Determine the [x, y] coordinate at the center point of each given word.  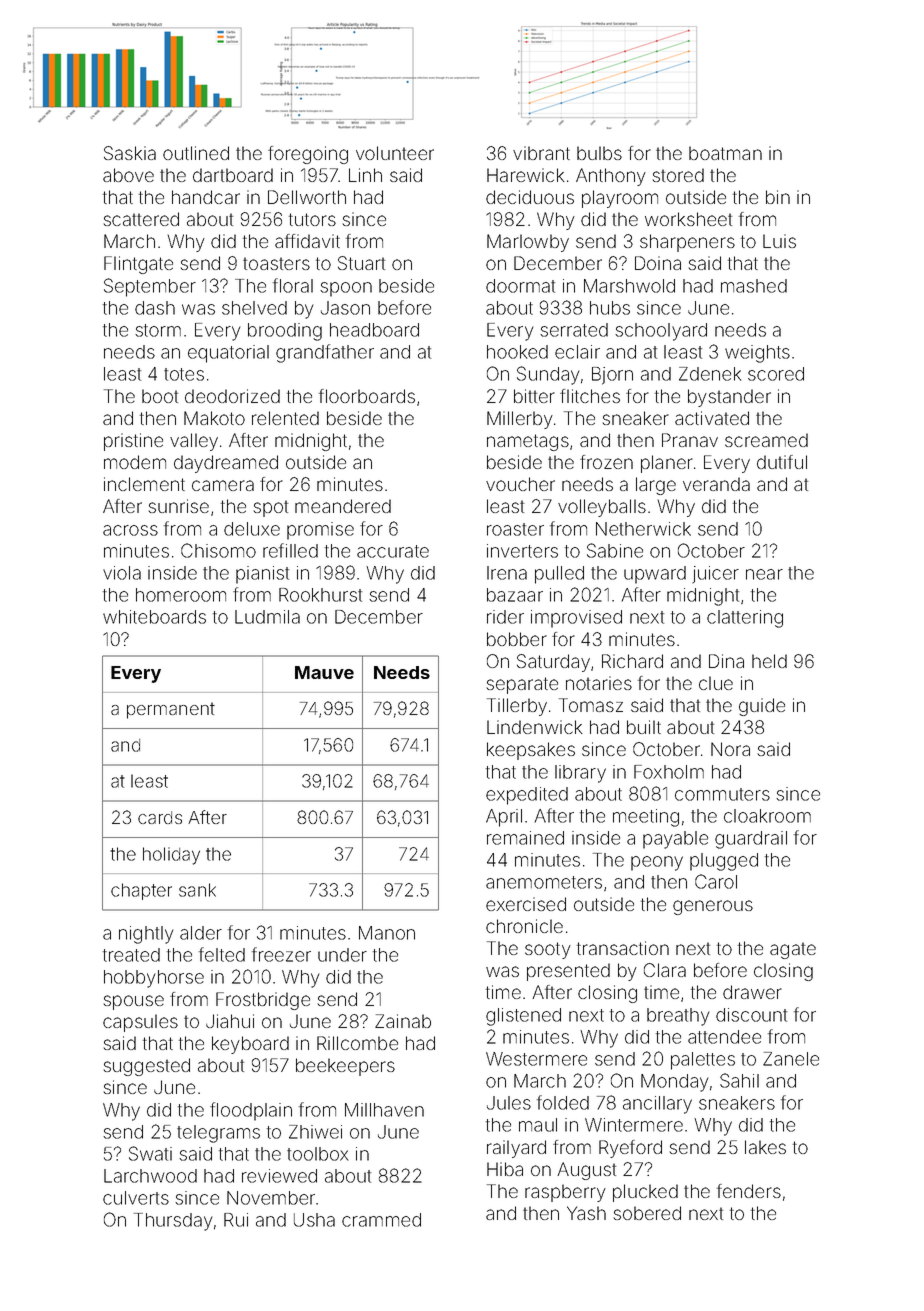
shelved [254, 308]
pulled [559, 575]
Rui [236, 1220]
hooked [517, 352]
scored [776, 374]
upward [655, 575]
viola [122, 573]
